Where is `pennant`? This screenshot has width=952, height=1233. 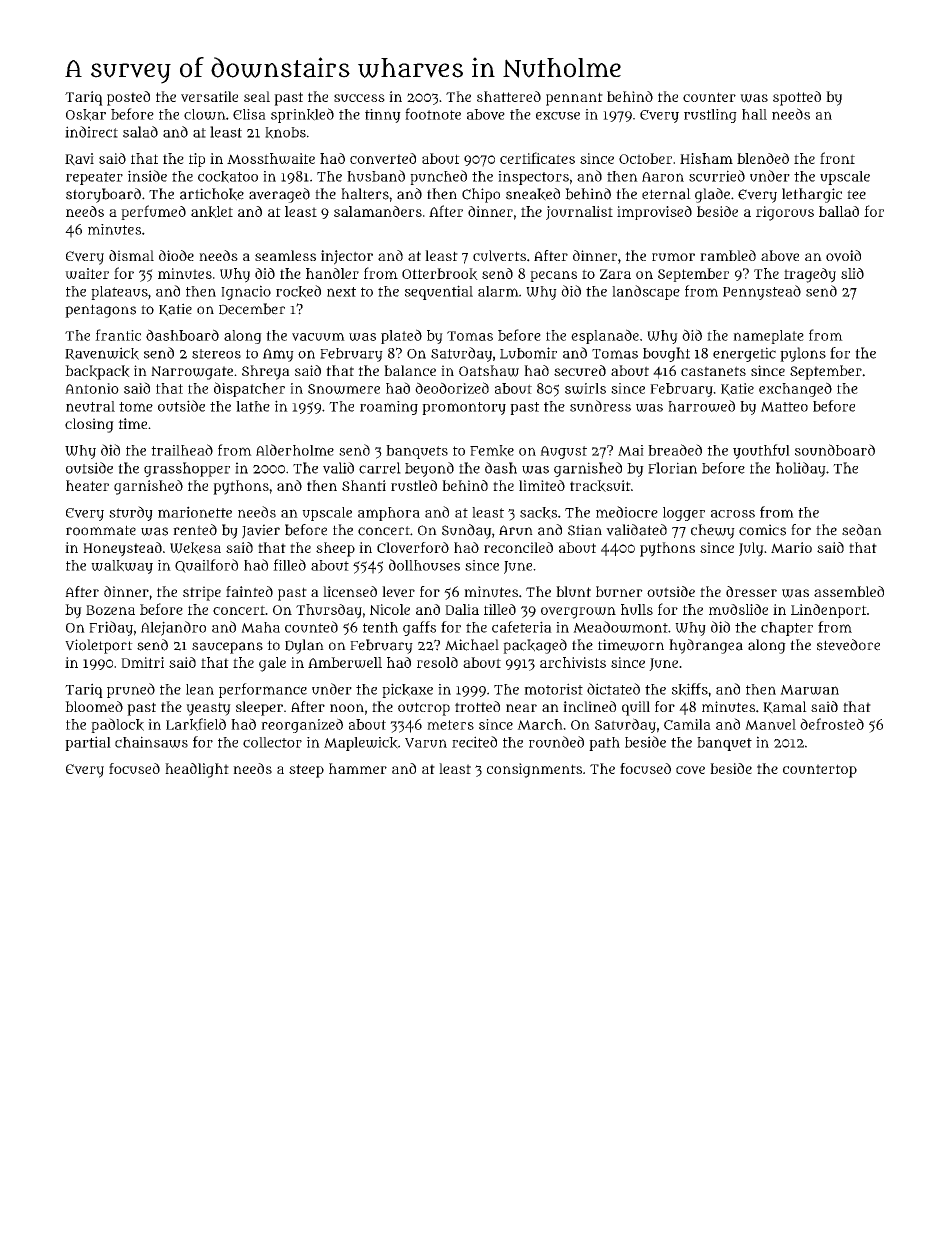
pennant is located at coordinates (574, 99).
